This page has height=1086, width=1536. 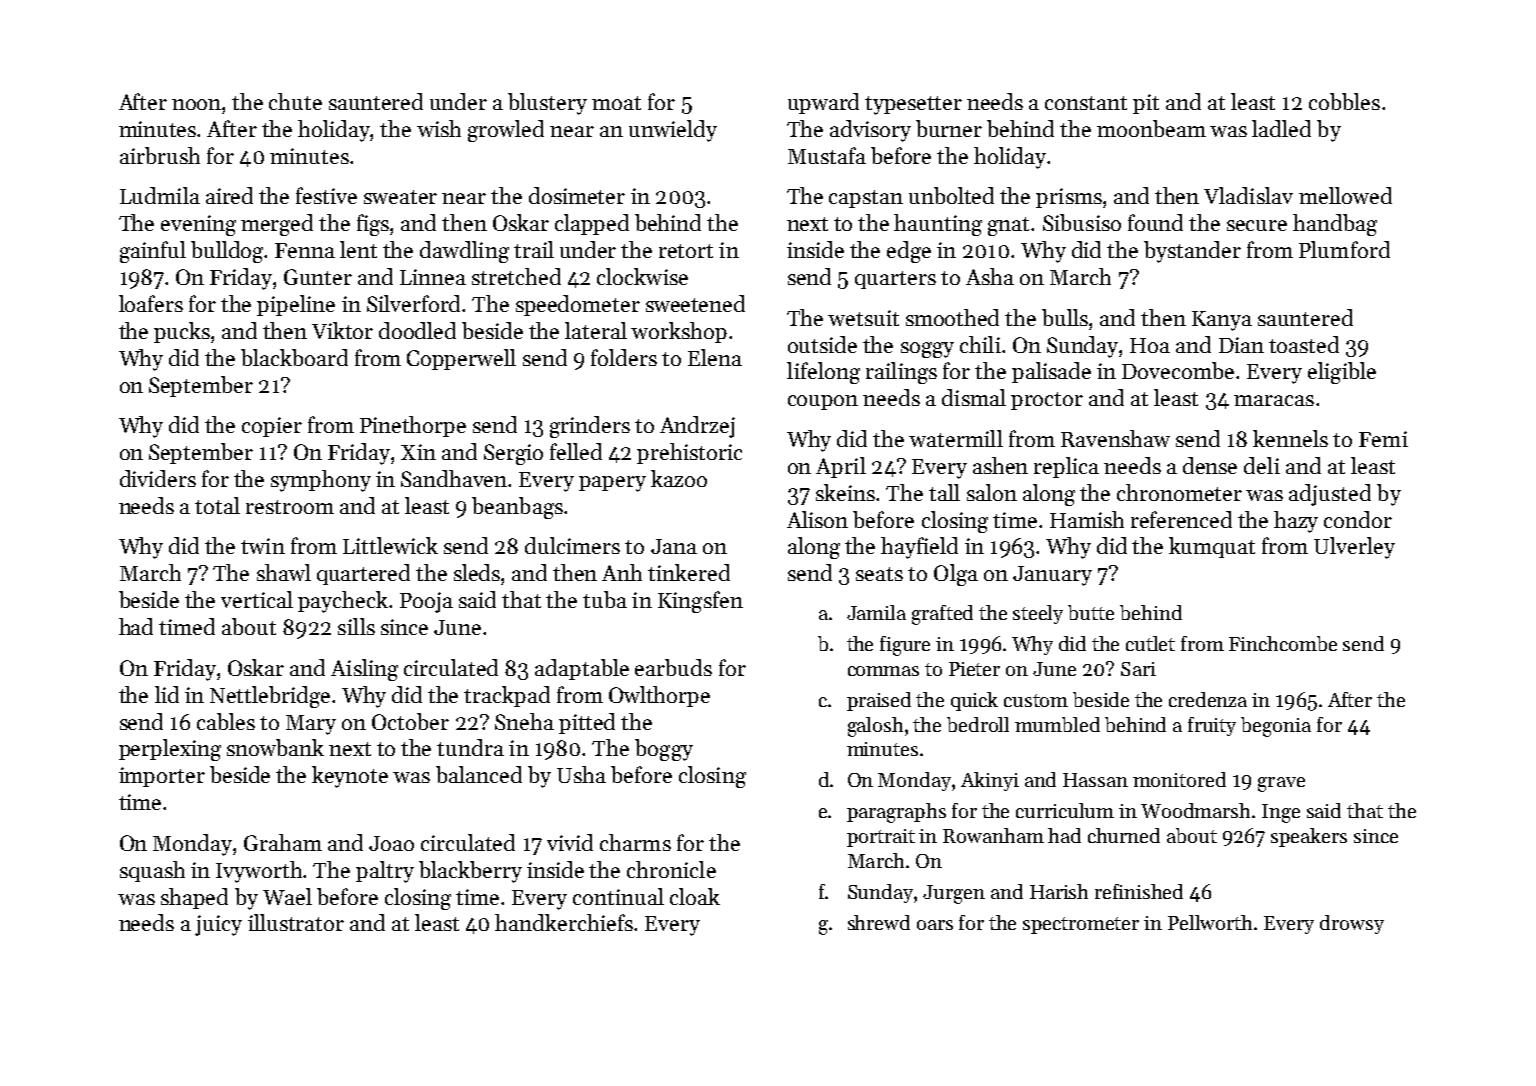 What do you see at coordinates (350, 777) in the page?
I see `keynote` at bounding box center [350, 777].
